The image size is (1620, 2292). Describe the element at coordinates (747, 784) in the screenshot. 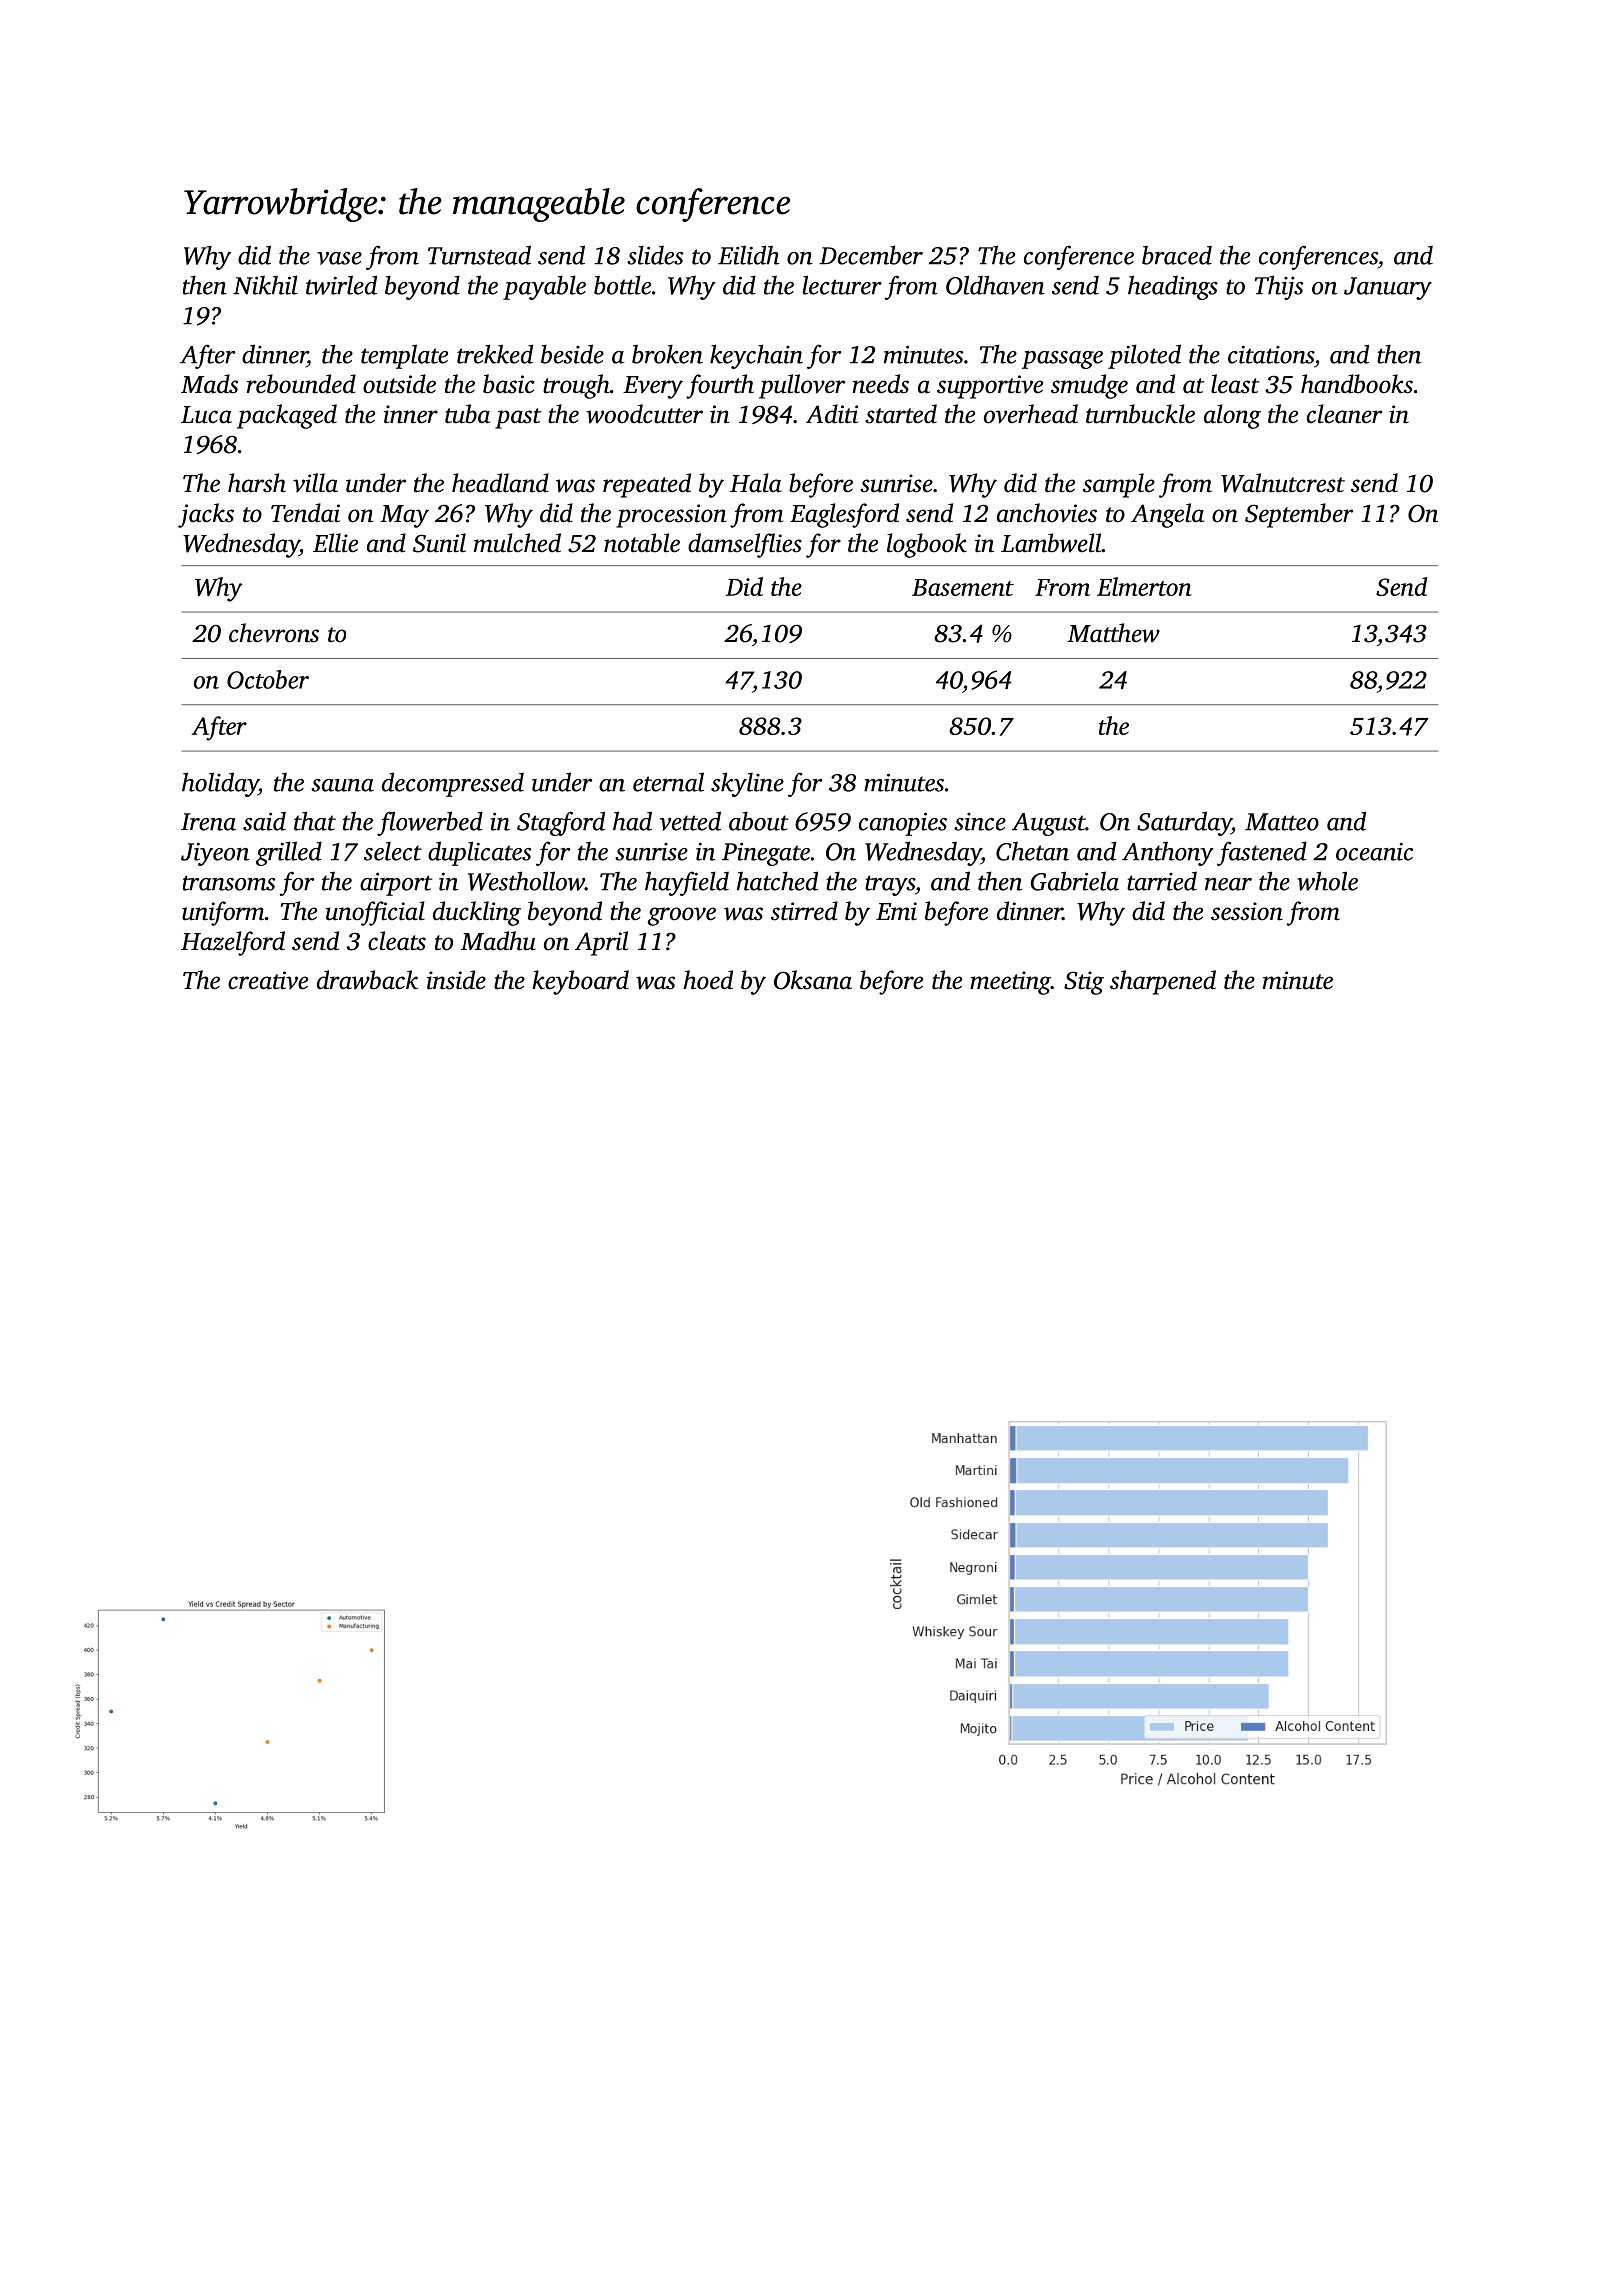

I see `skyline` at that location.
